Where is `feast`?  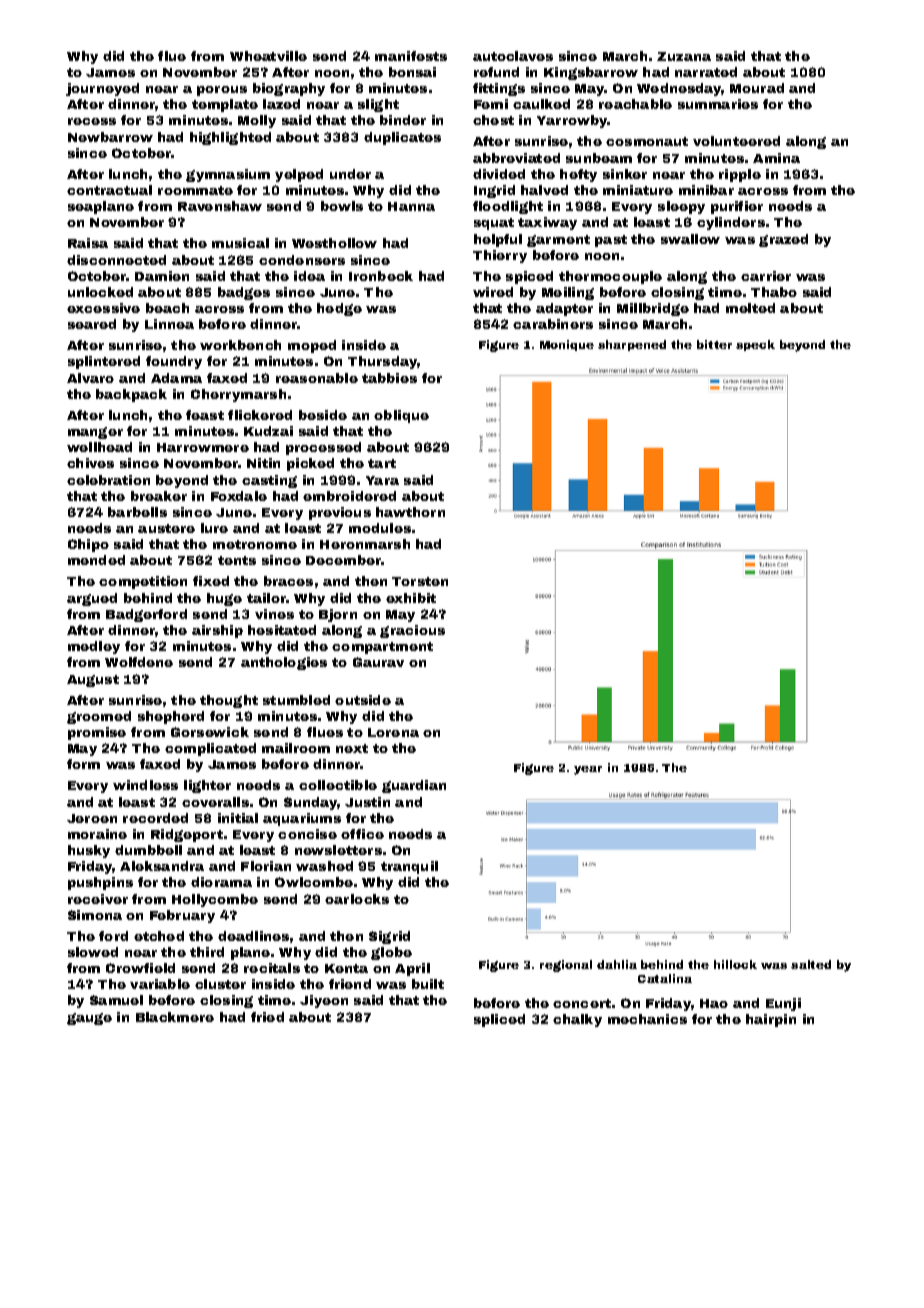 feast is located at coordinates (205, 415).
